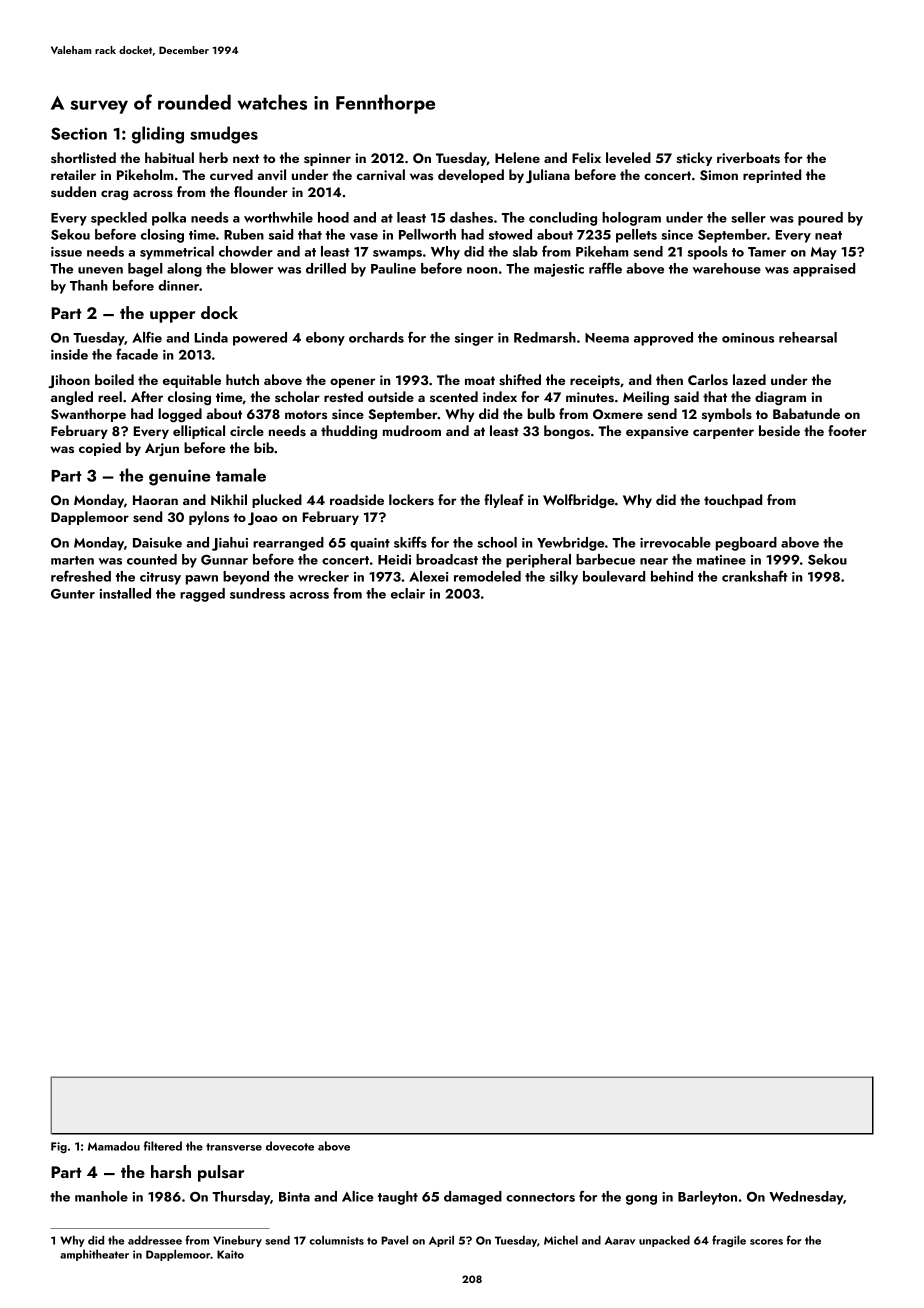 This page has width=924, height=1308. What do you see at coordinates (754, 576) in the page?
I see `crankshaft` at bounding box center [754, 576].
